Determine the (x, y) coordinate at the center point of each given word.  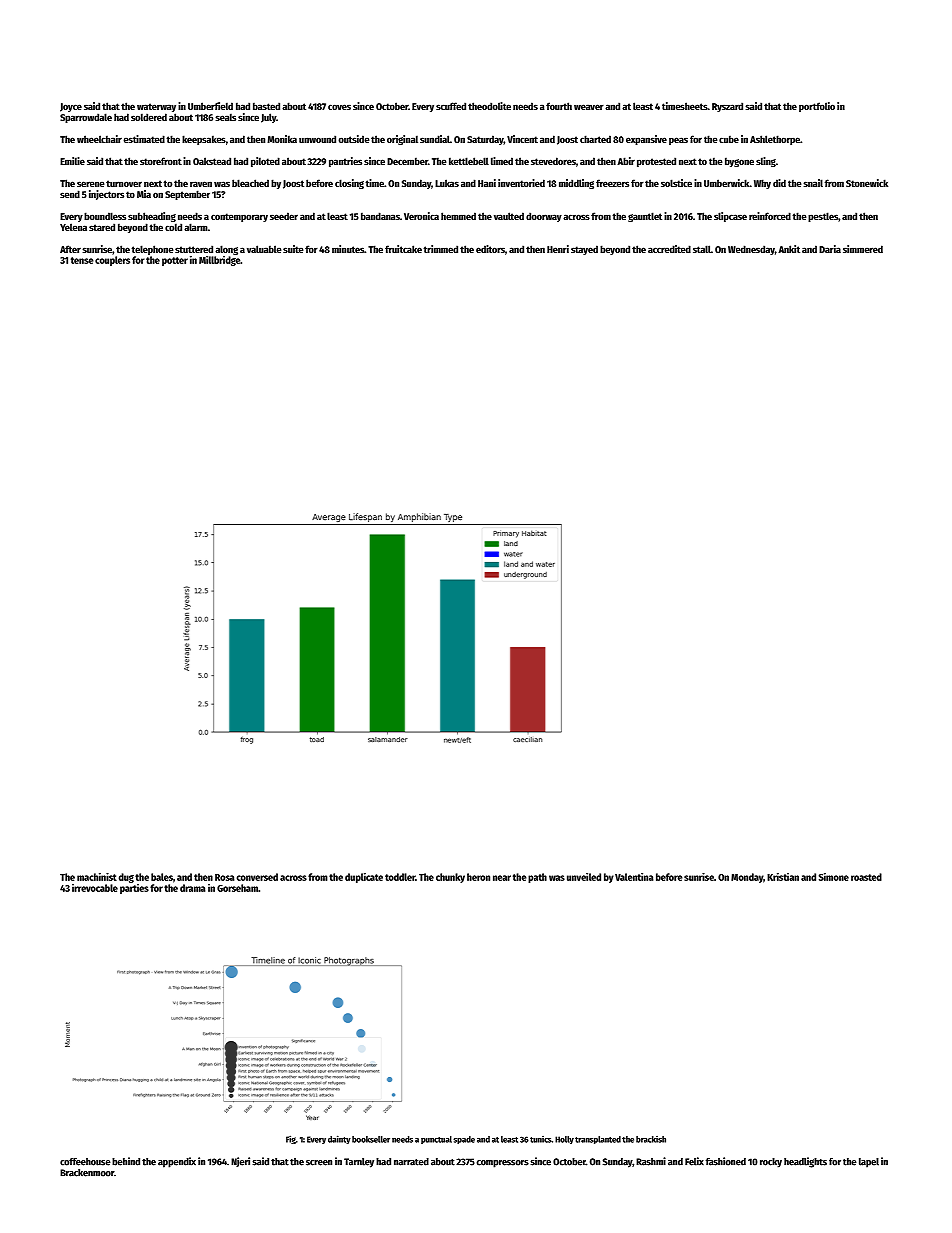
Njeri (240, 1162)
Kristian (783, 877)
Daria (830, 249)
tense (82, 260)
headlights (805, 1162)
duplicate (364, 878)
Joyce (71, 107)
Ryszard (727, 107)
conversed (257, 877)
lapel (869, 1163)
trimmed (440, 249)
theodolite (489, 106)
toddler (400, 877)
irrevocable (95, 888)
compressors (502, 1164)
